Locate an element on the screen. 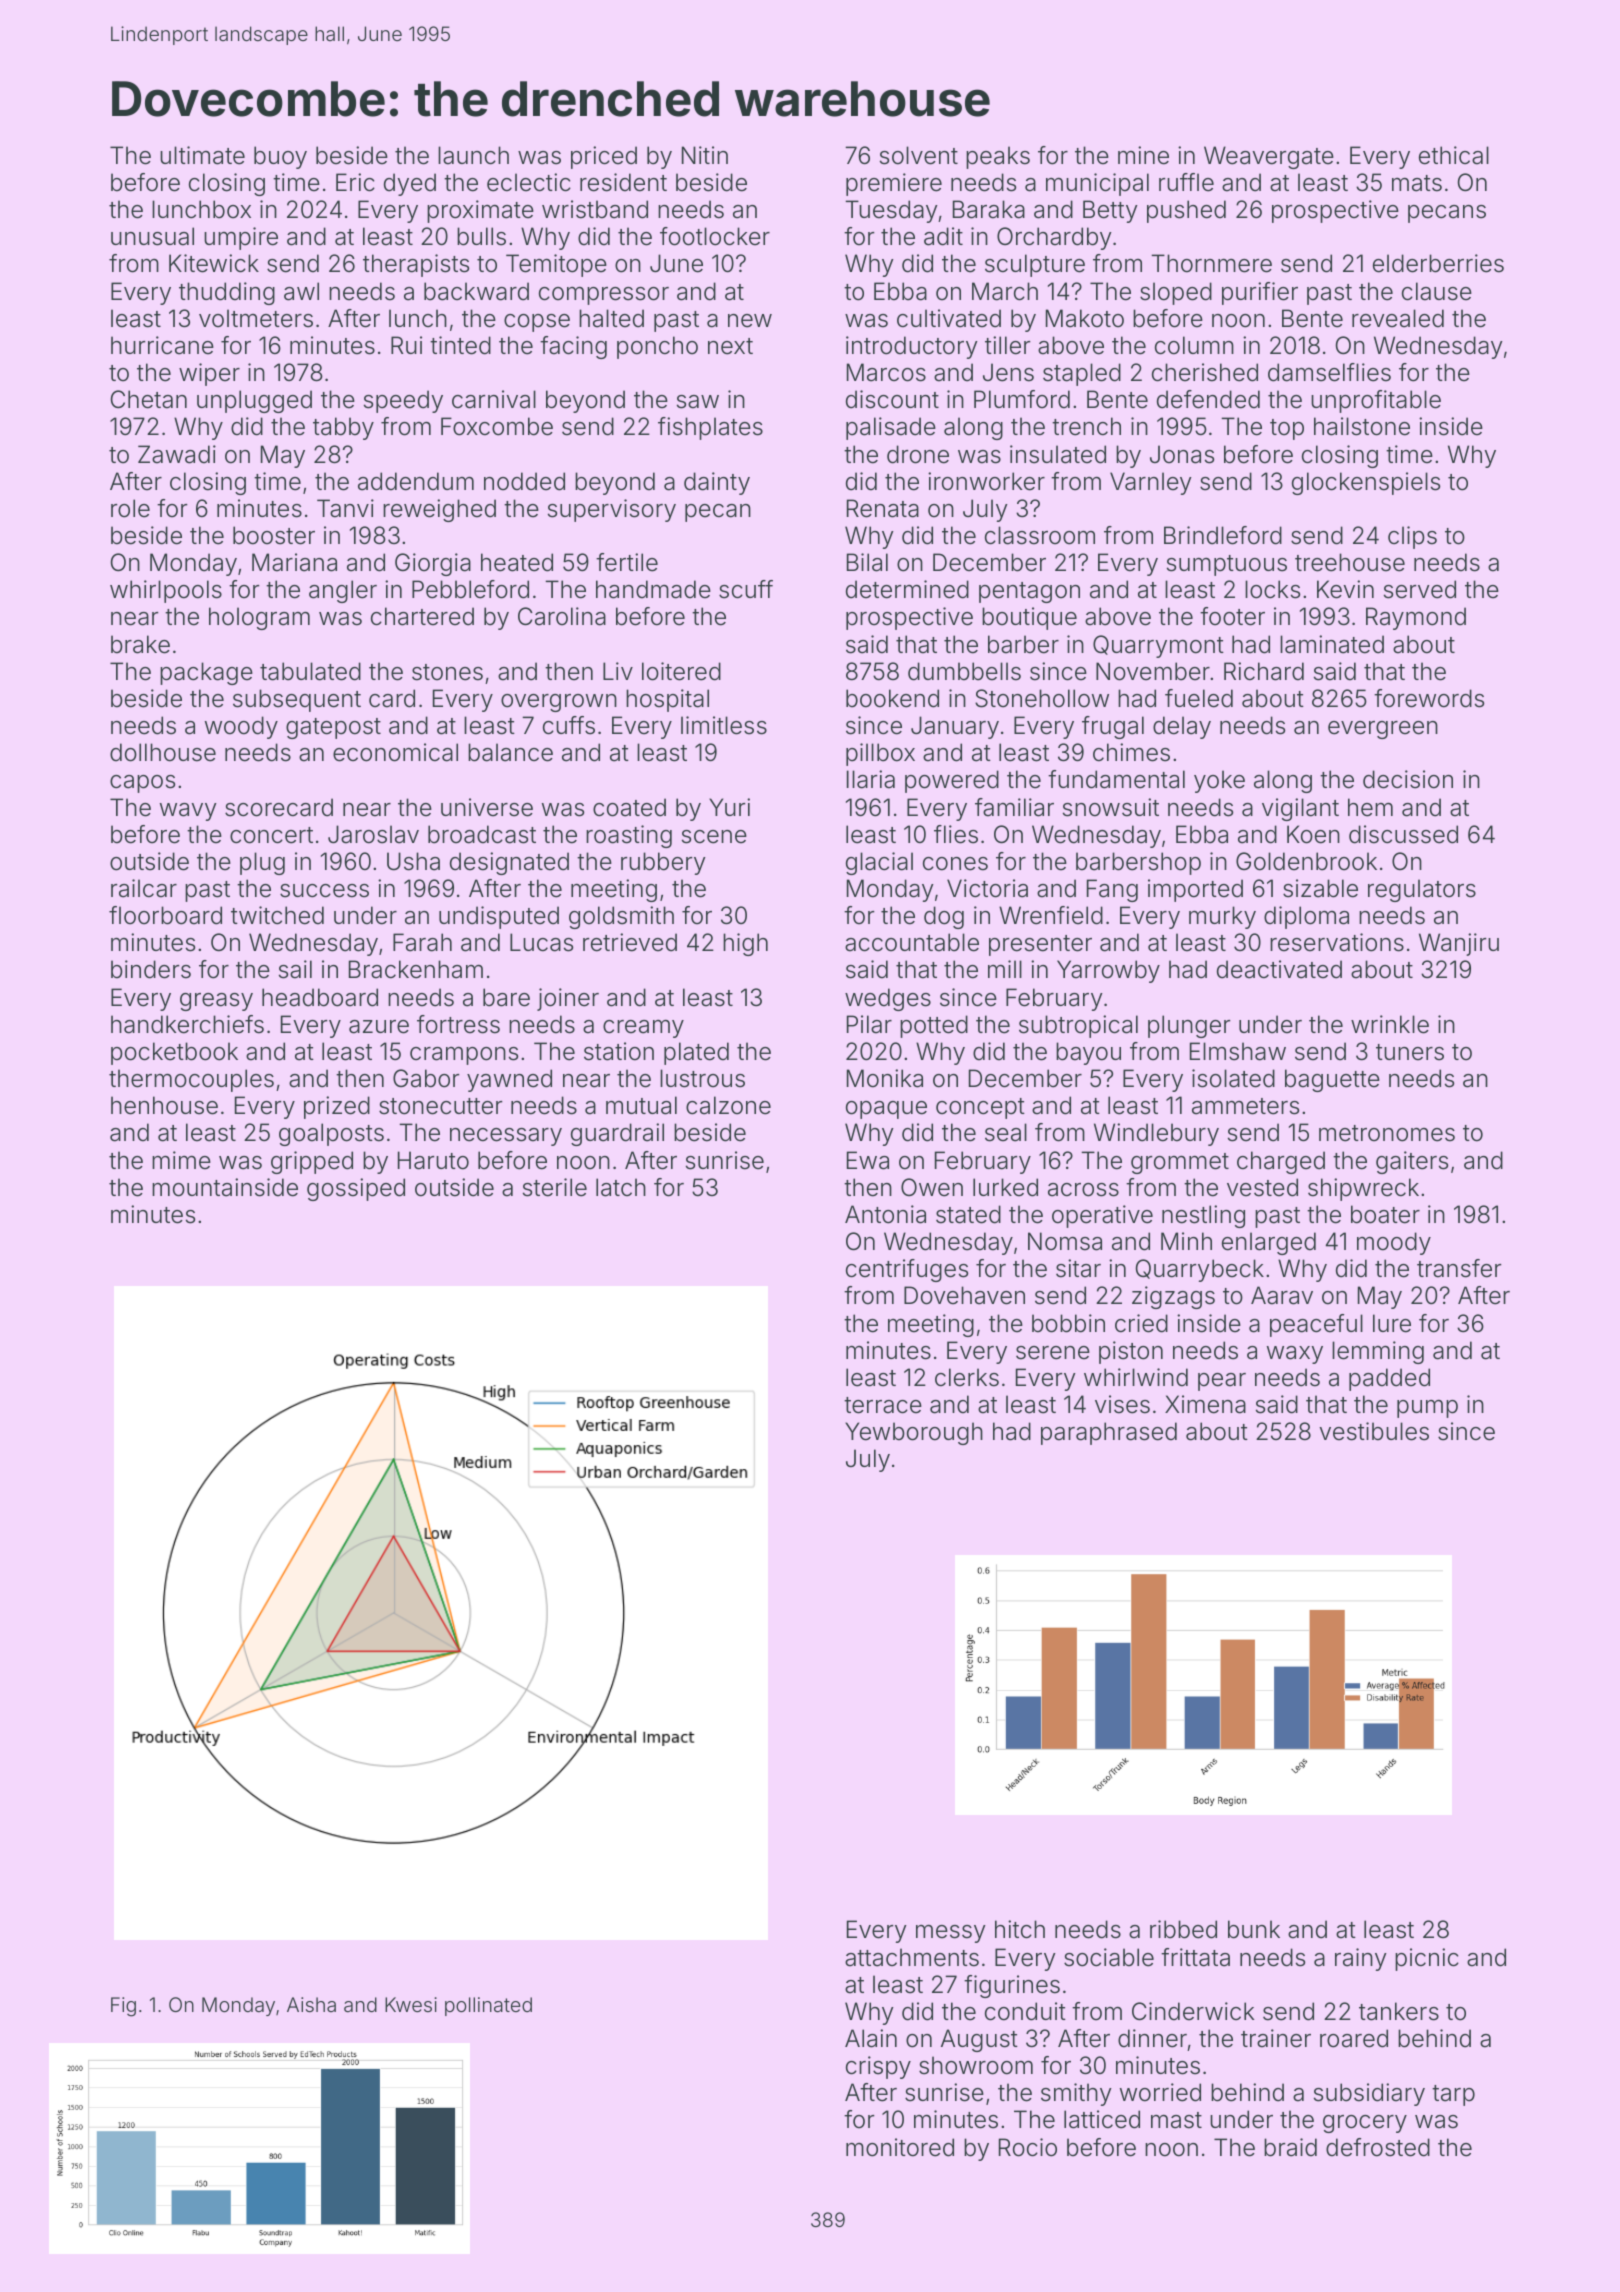  crispy is located at coordinates (878, 2067).
